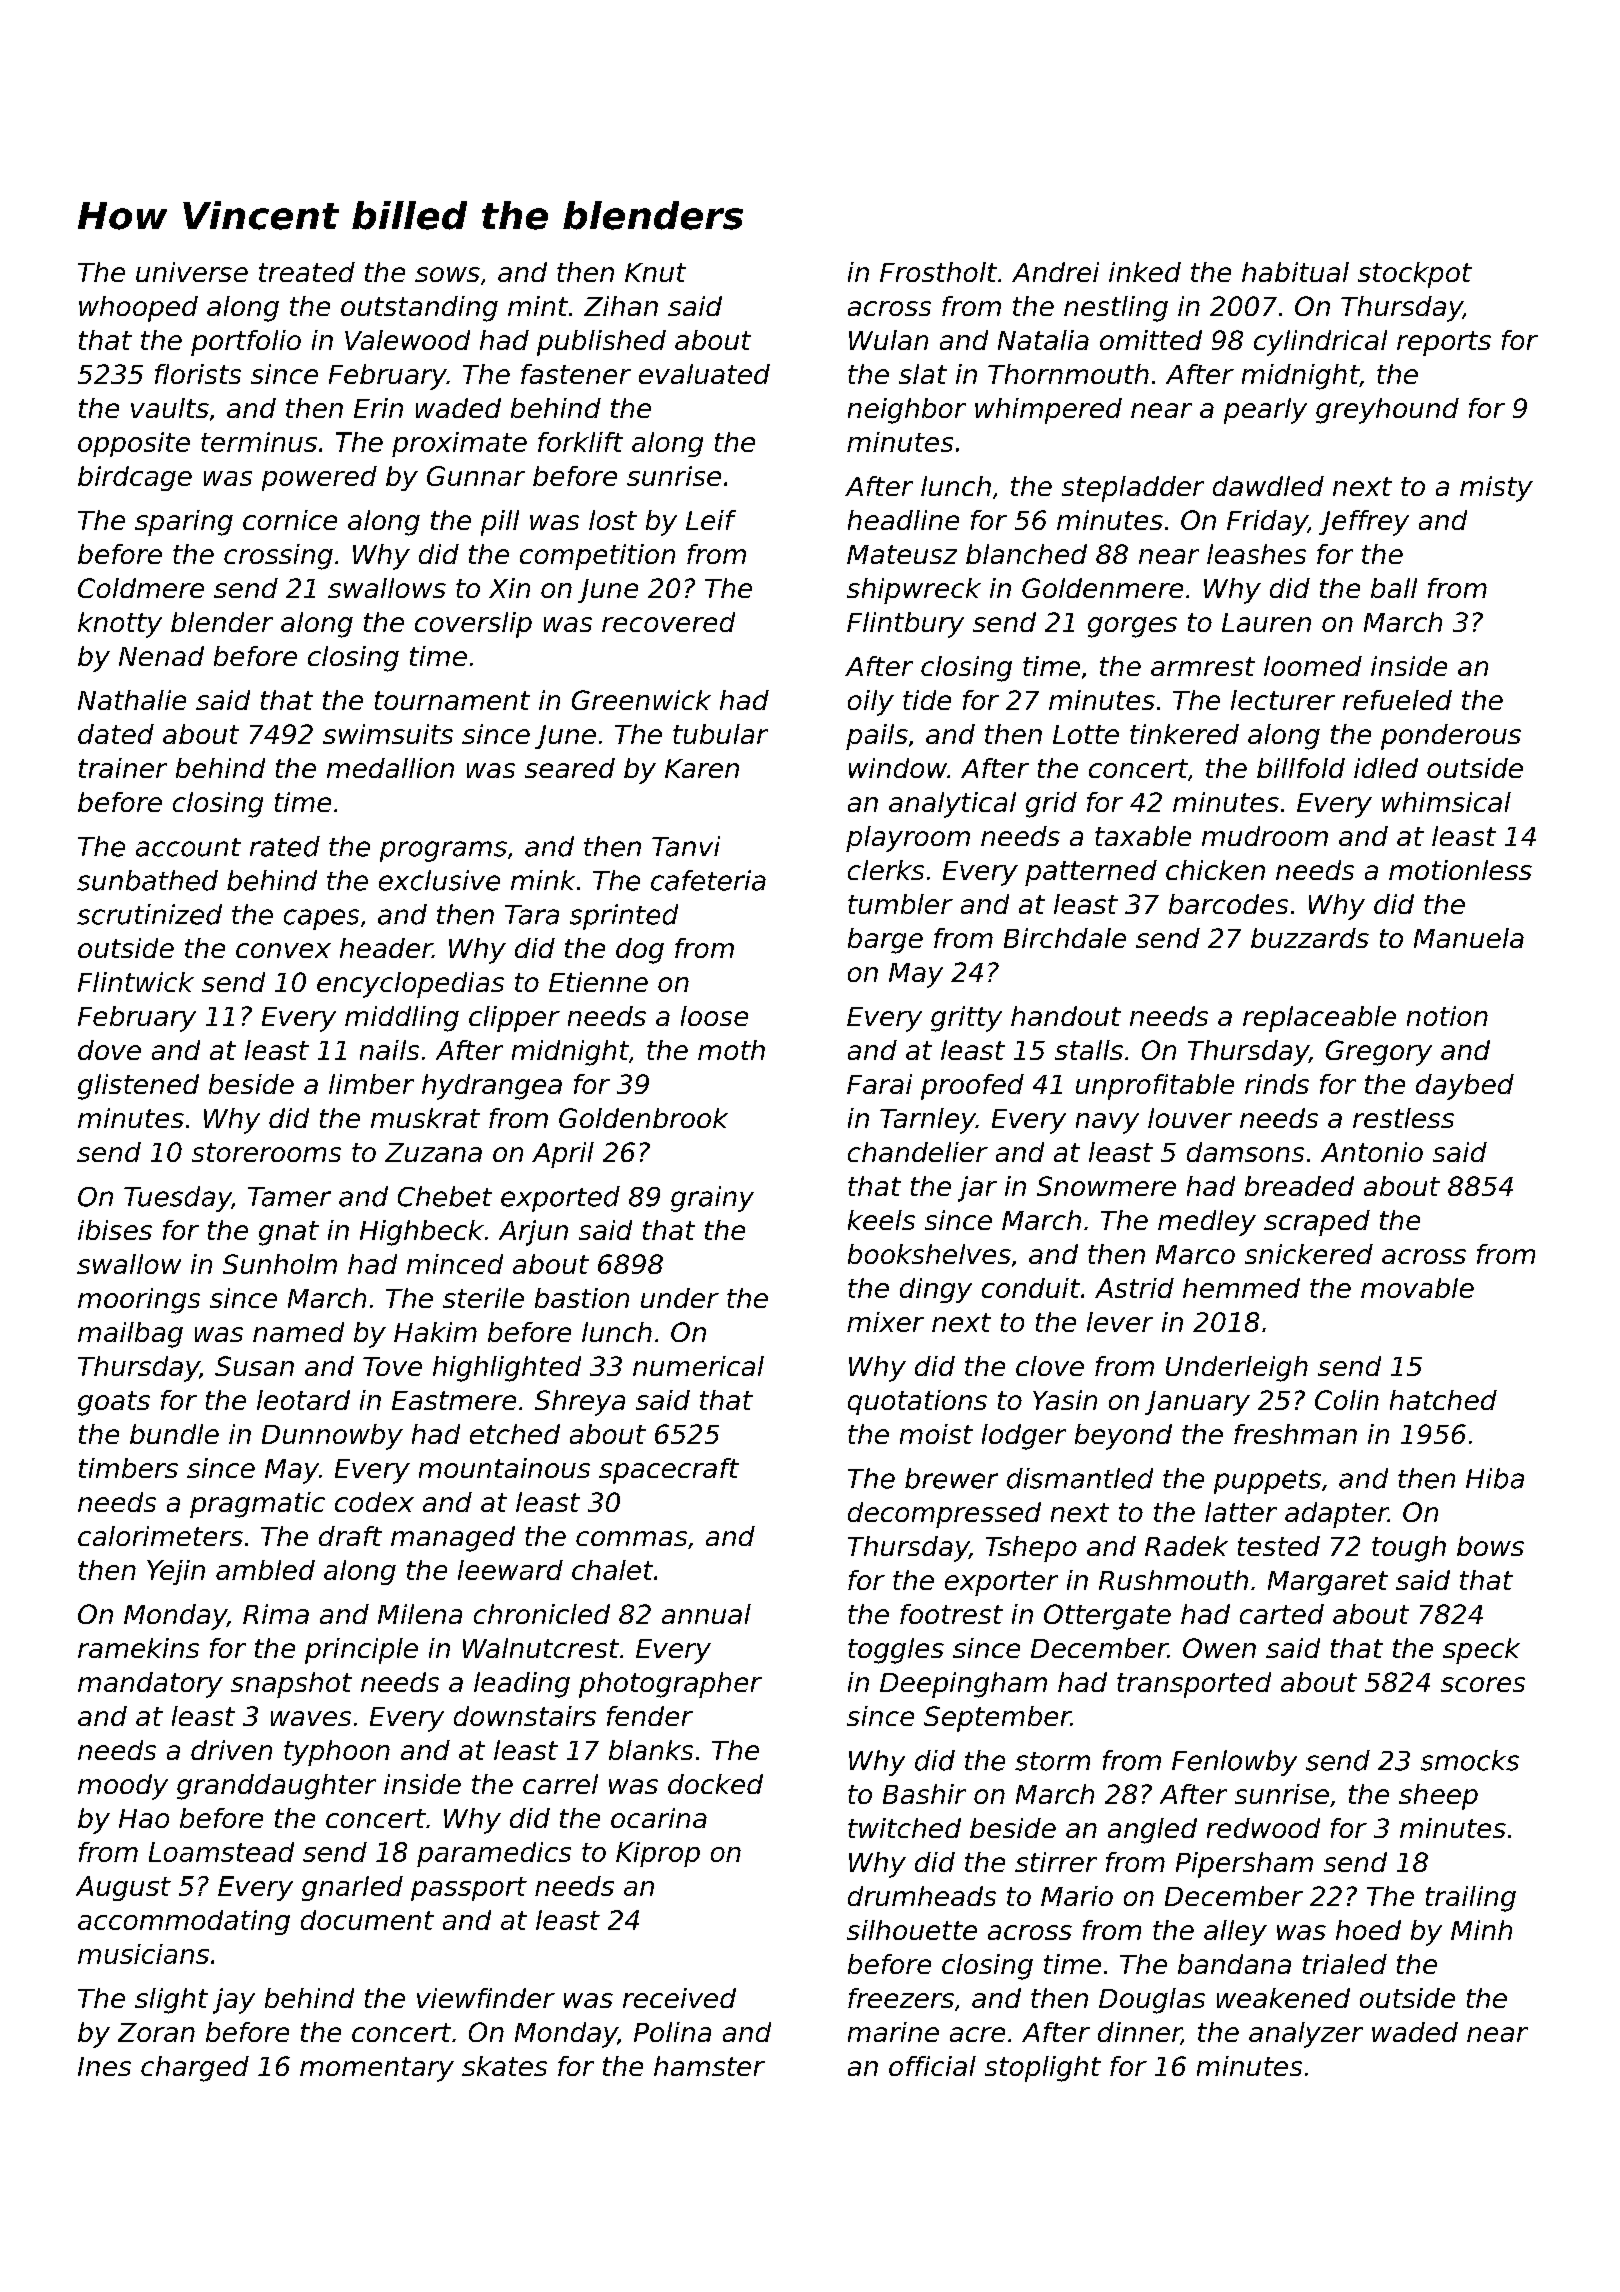 The height and width of the page is (2292, 1620). I want to click on reports, so click(1444, 343).
